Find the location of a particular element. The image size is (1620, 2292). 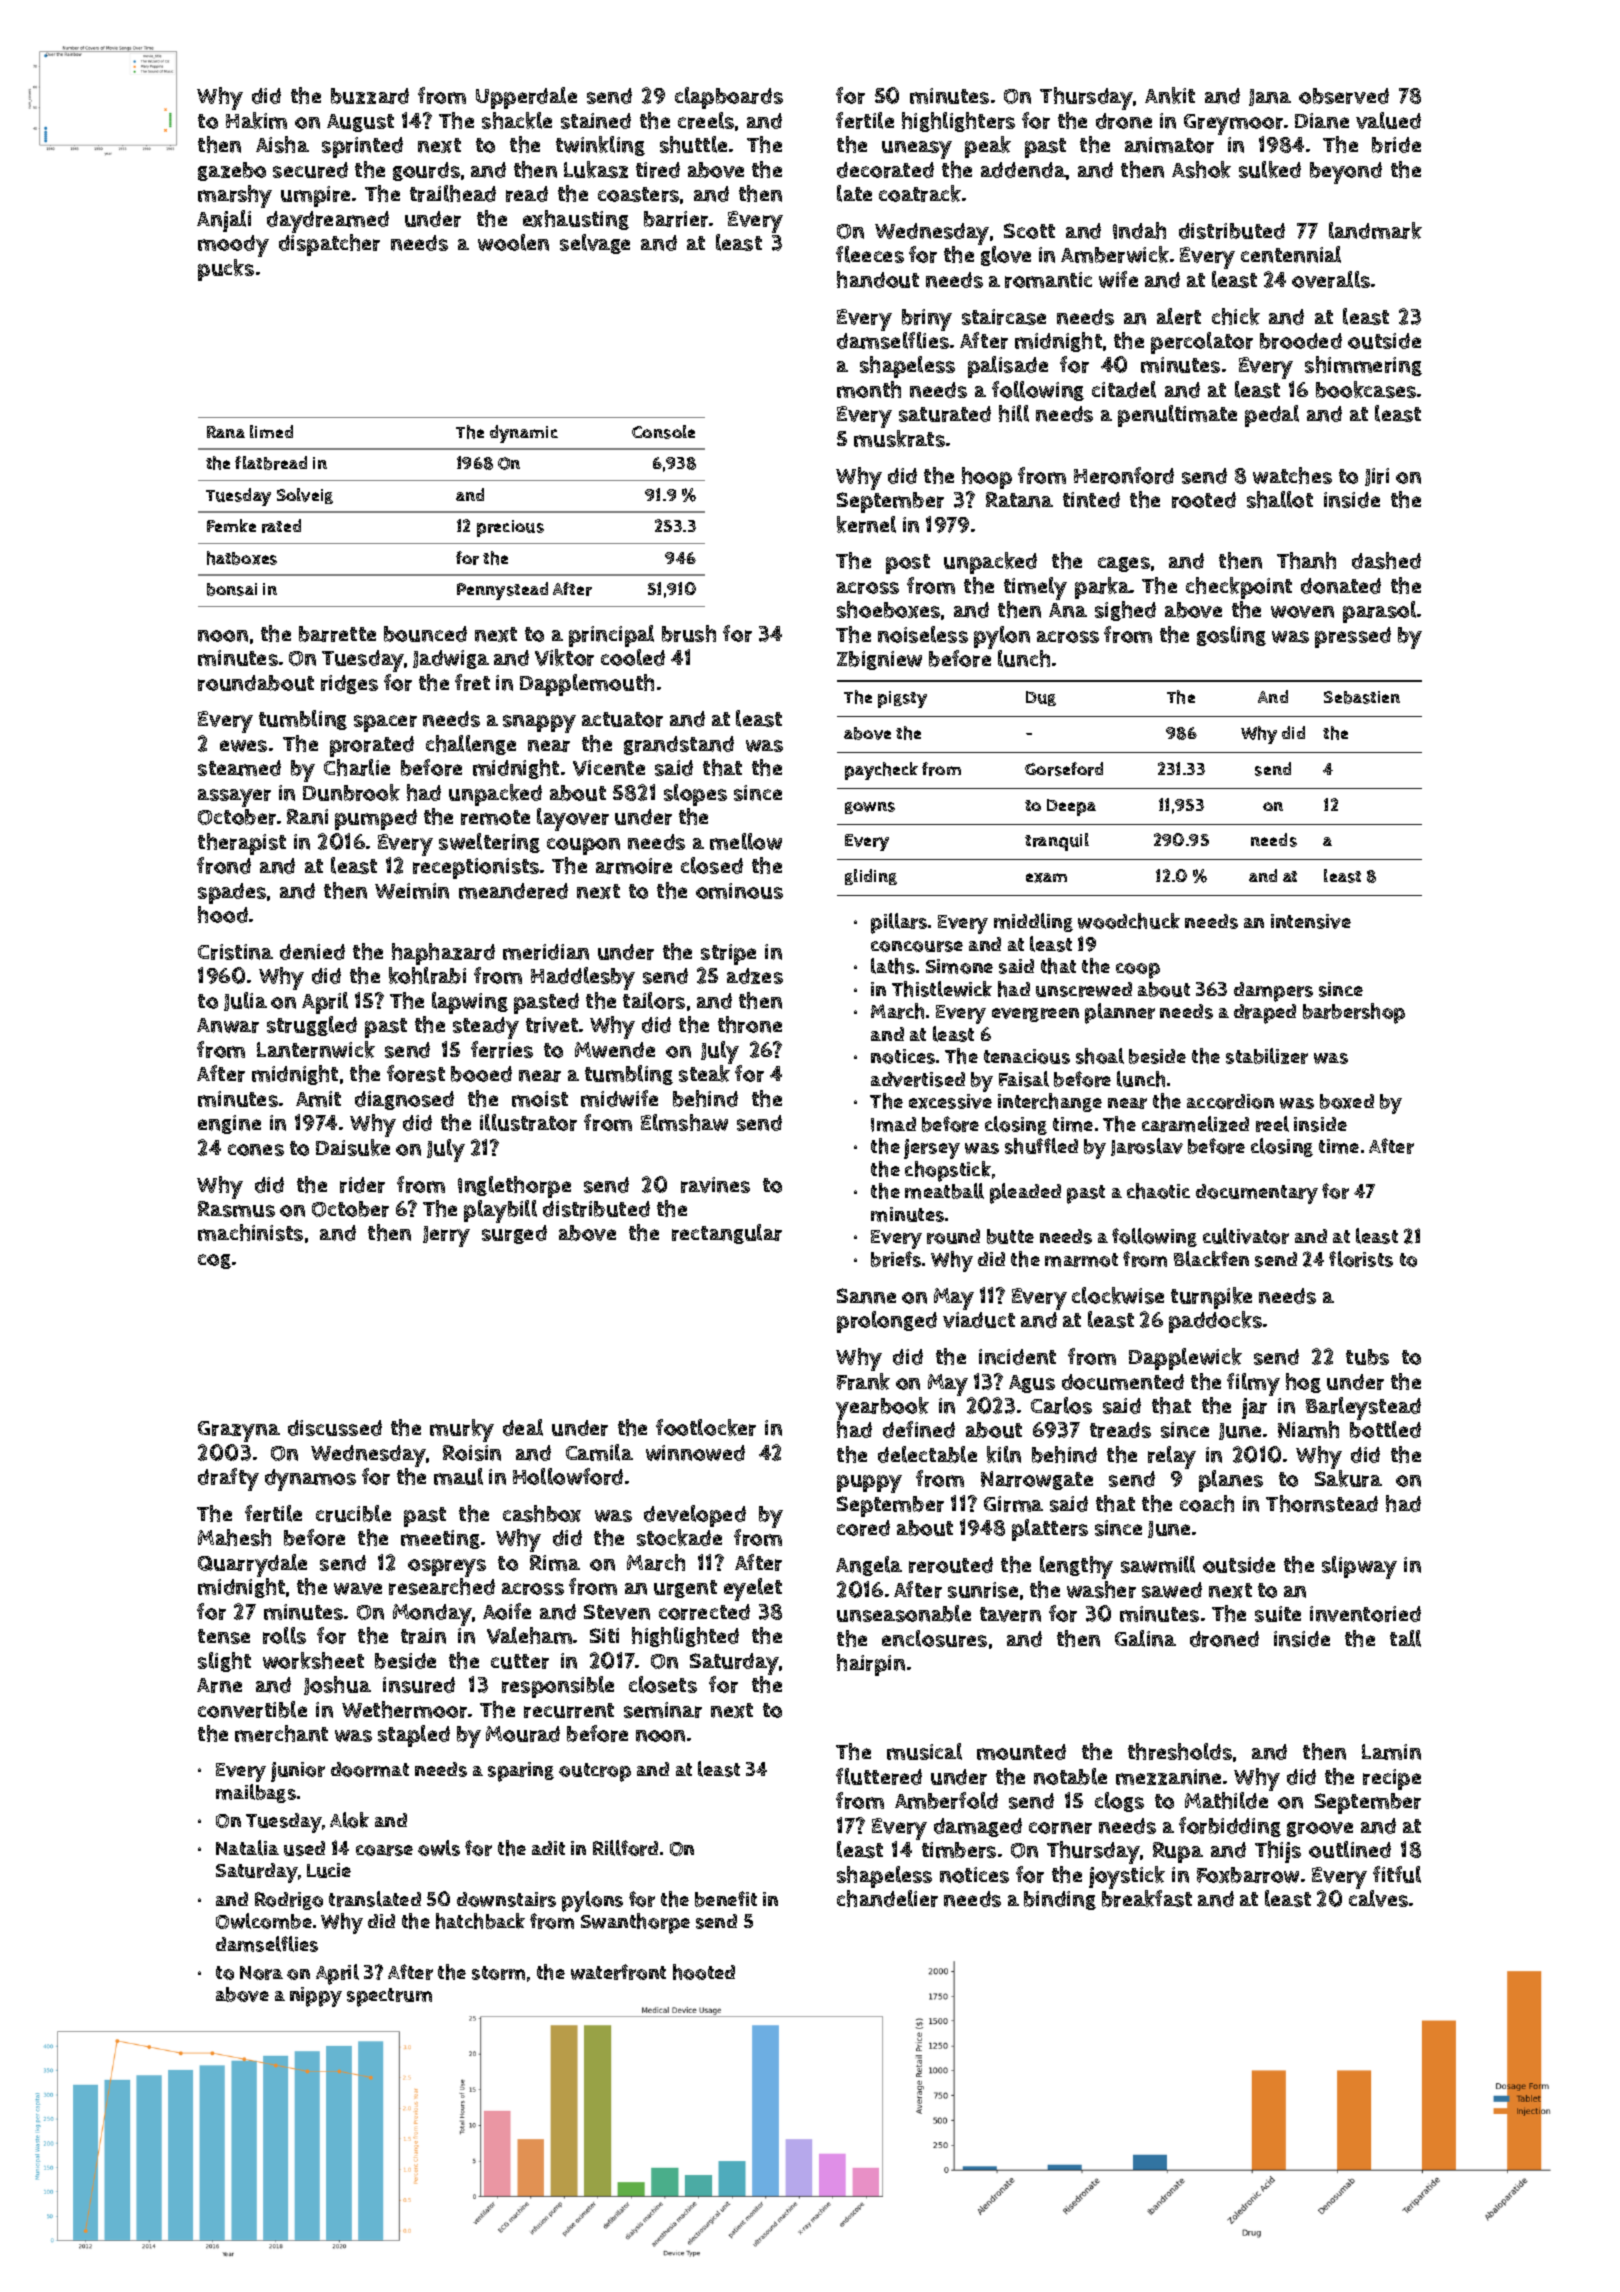

chaotic is located at coordinates (1158, 1191).
